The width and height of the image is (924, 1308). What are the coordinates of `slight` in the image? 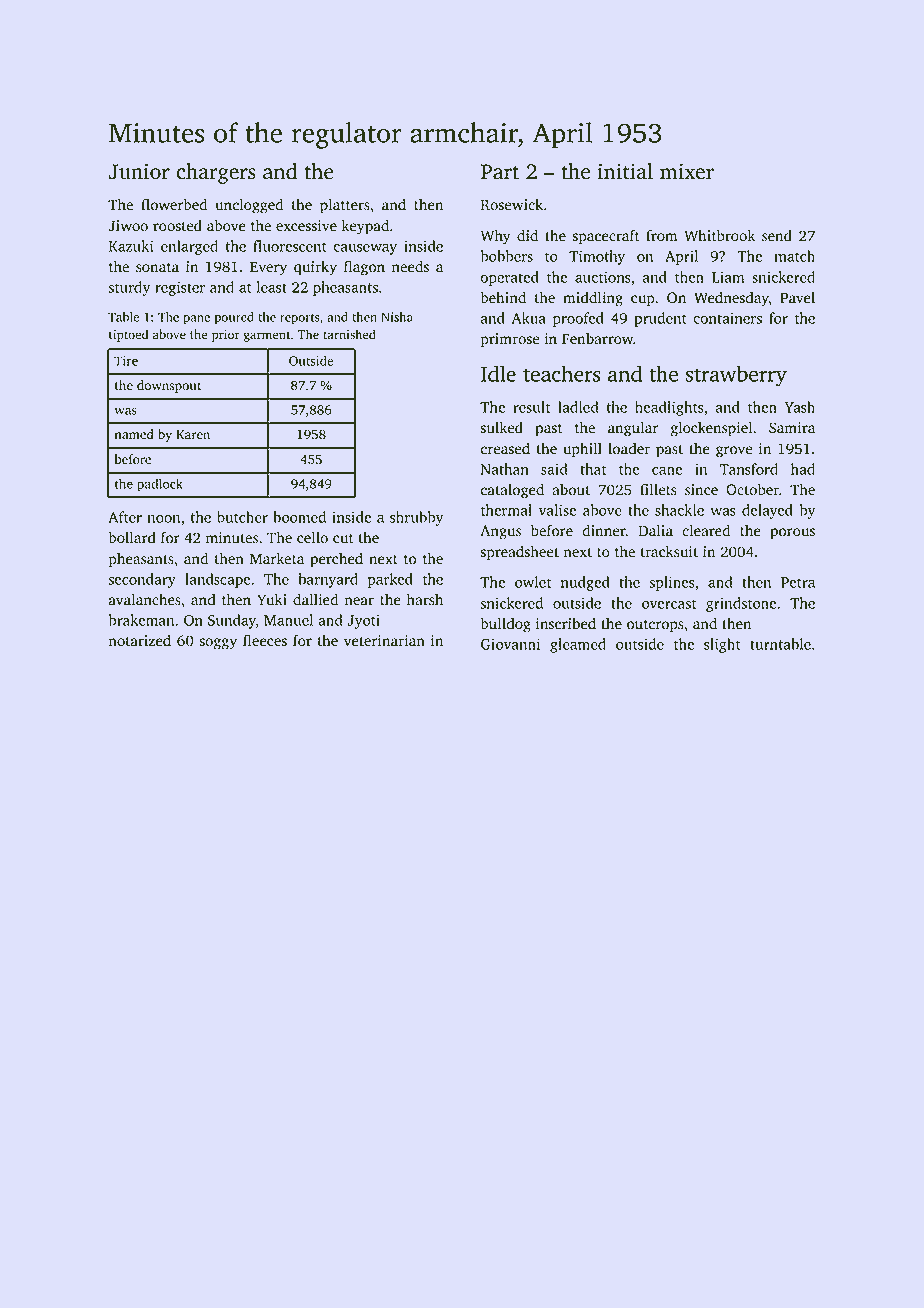 It's located at (722, 645).
